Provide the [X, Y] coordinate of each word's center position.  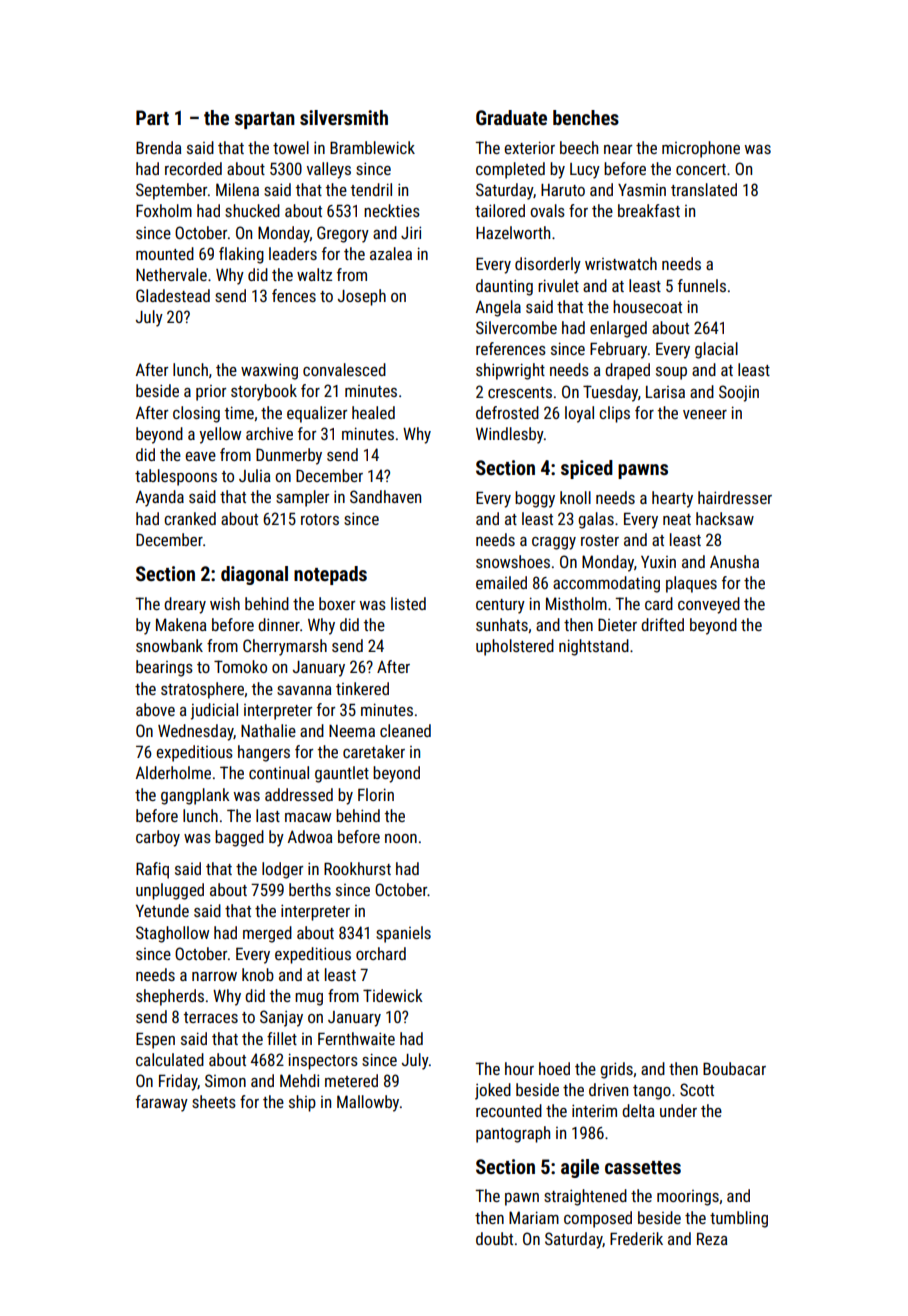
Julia [254, 475]
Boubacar [734, 1068]
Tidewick [393, 995]
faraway [162, 1103]
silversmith [344, 117]
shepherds [170, 997]
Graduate [511, 117]
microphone [701, 149]
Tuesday [610, 393]
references [511, 348]
